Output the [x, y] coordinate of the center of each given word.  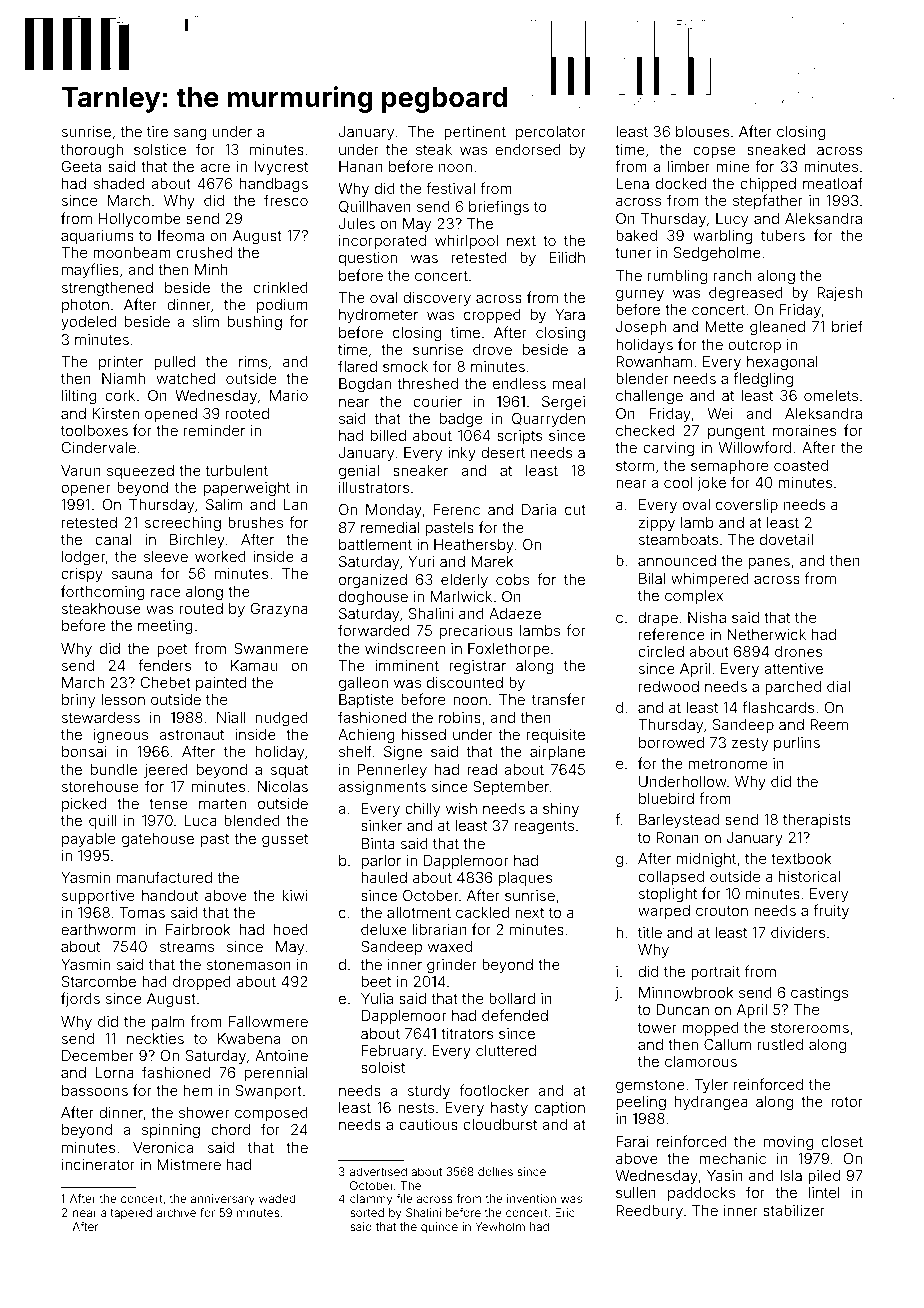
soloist [383, 1067]
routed [201, 608]
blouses [702, 131]
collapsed [671, 878]
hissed [424, 734]
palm [168, 1023]
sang [190, 134]
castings [819, 994]
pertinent [475, 133]
